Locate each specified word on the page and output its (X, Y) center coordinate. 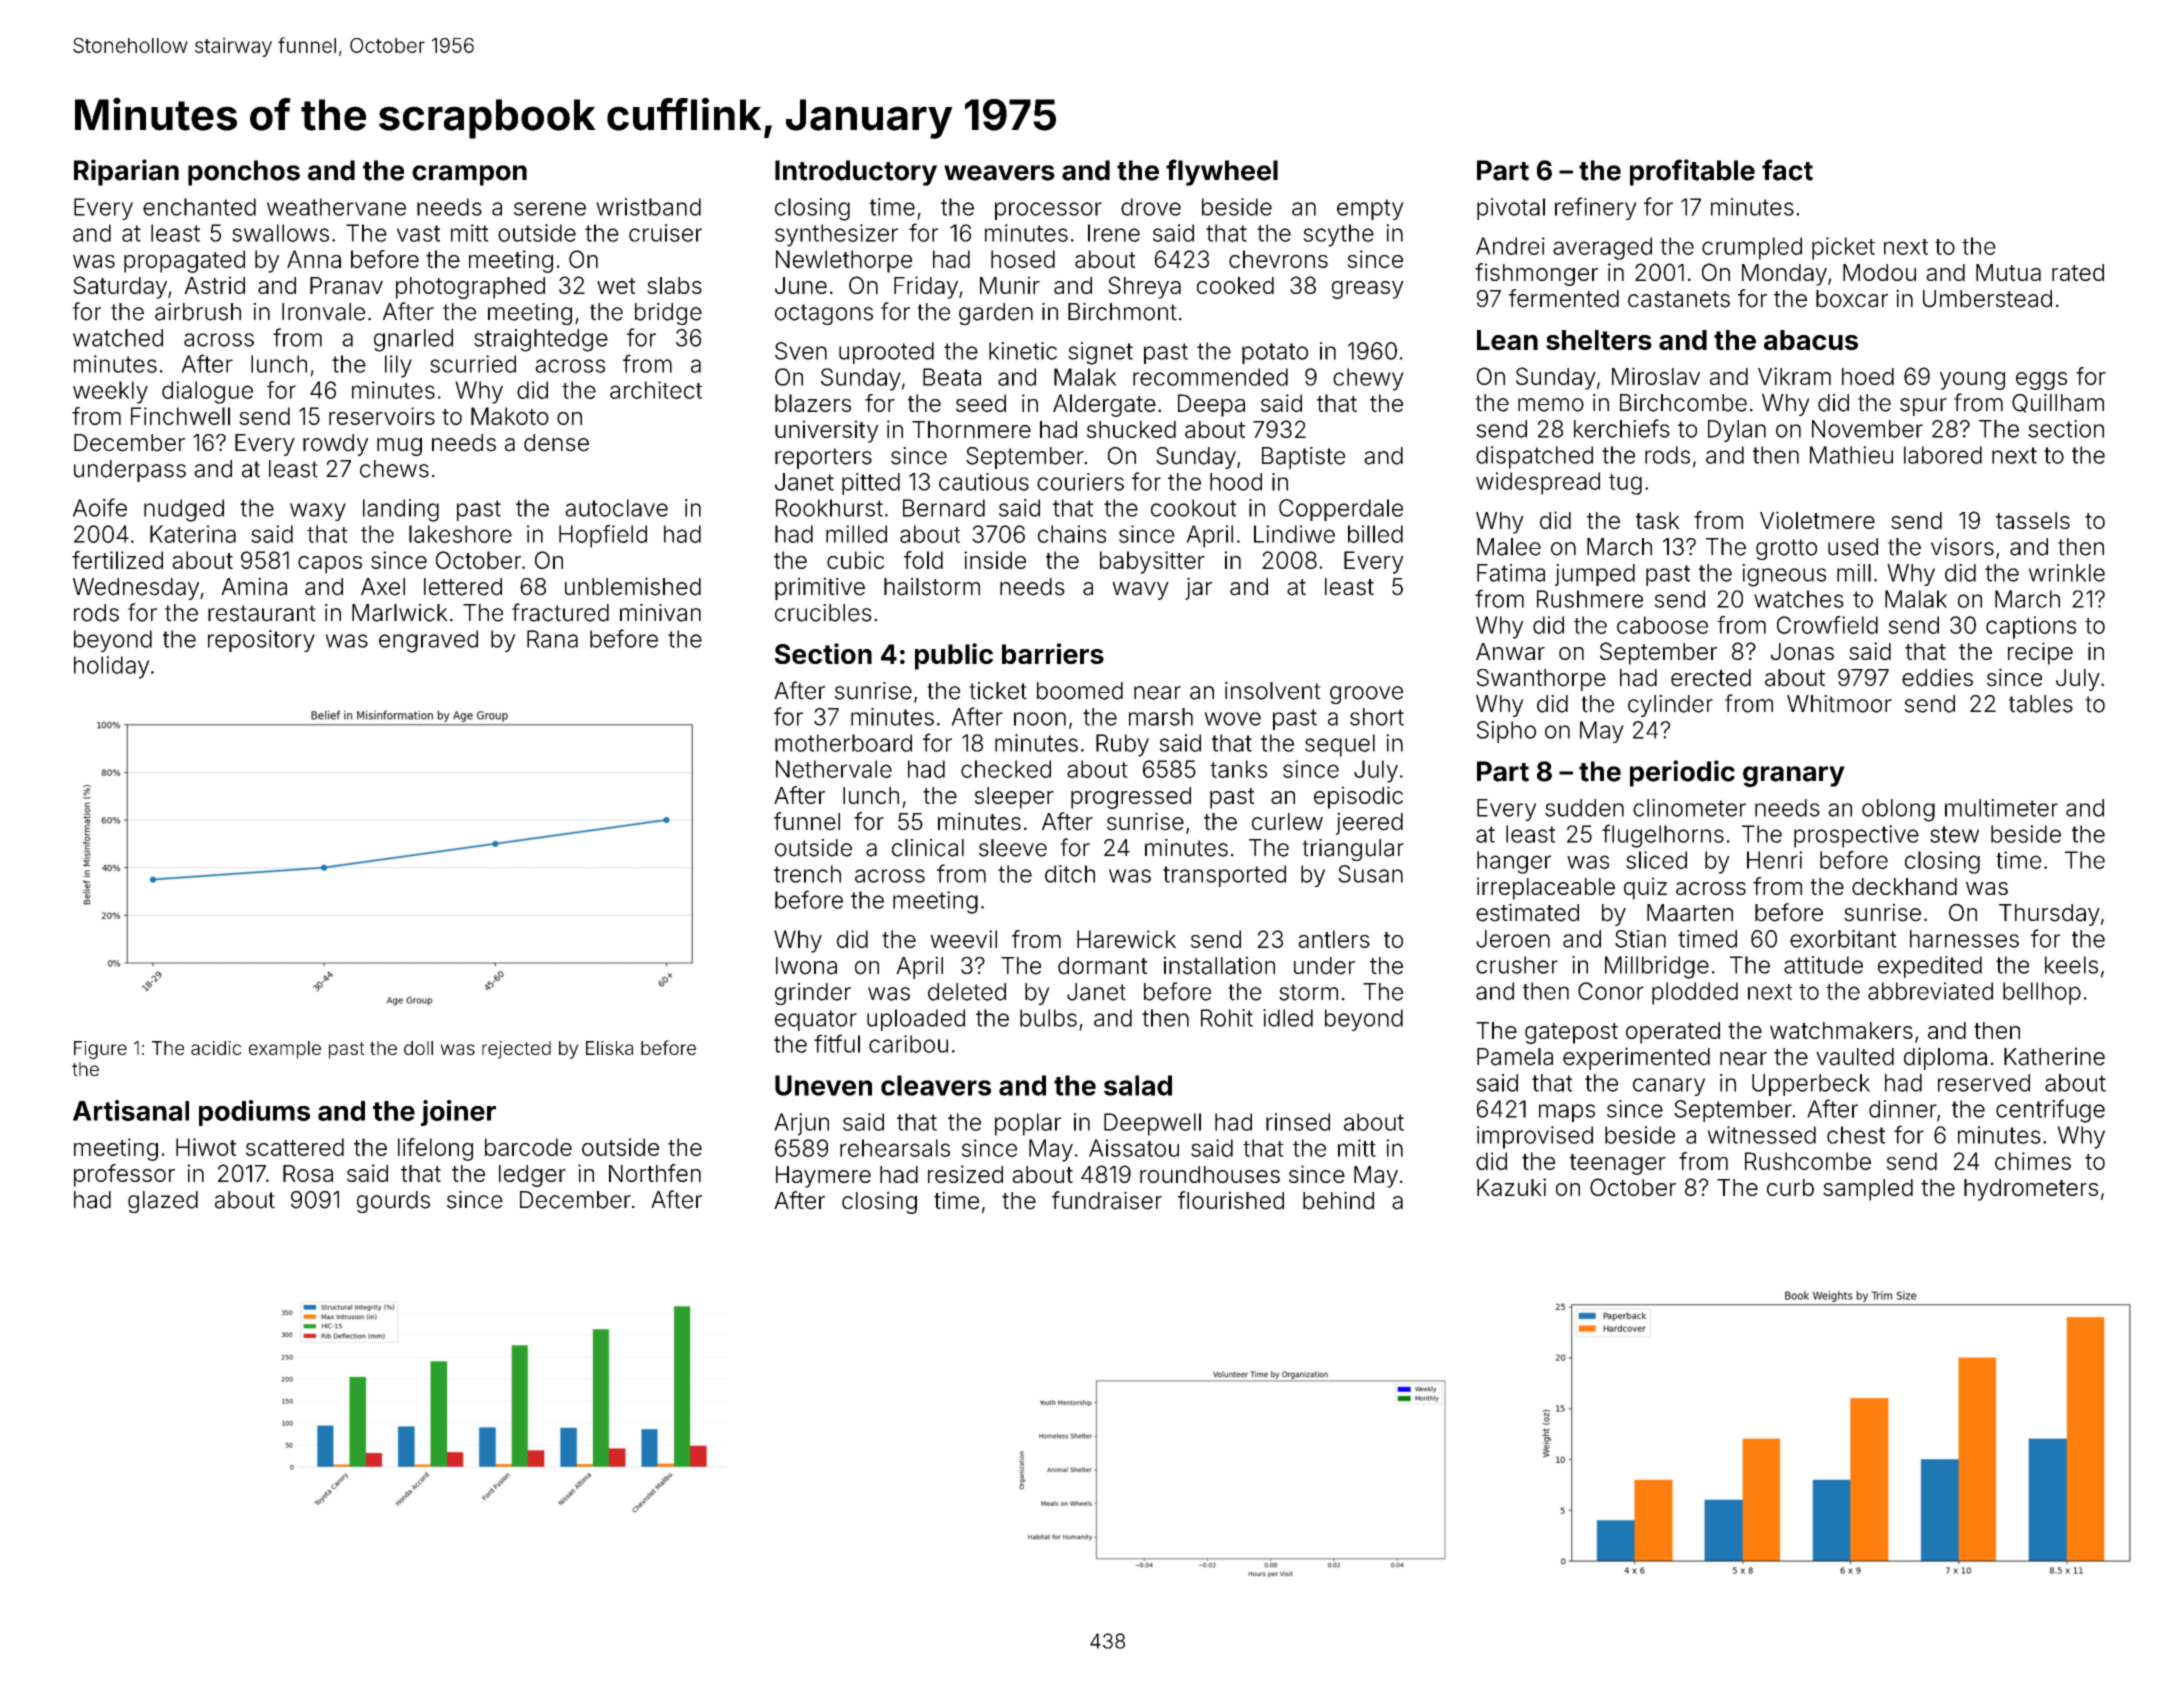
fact (1787, 170)
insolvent (1273, 691)
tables (2041, 704)
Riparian (126, 172)
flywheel (1222, 172)
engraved (428, 641)
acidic (216, 1048)
